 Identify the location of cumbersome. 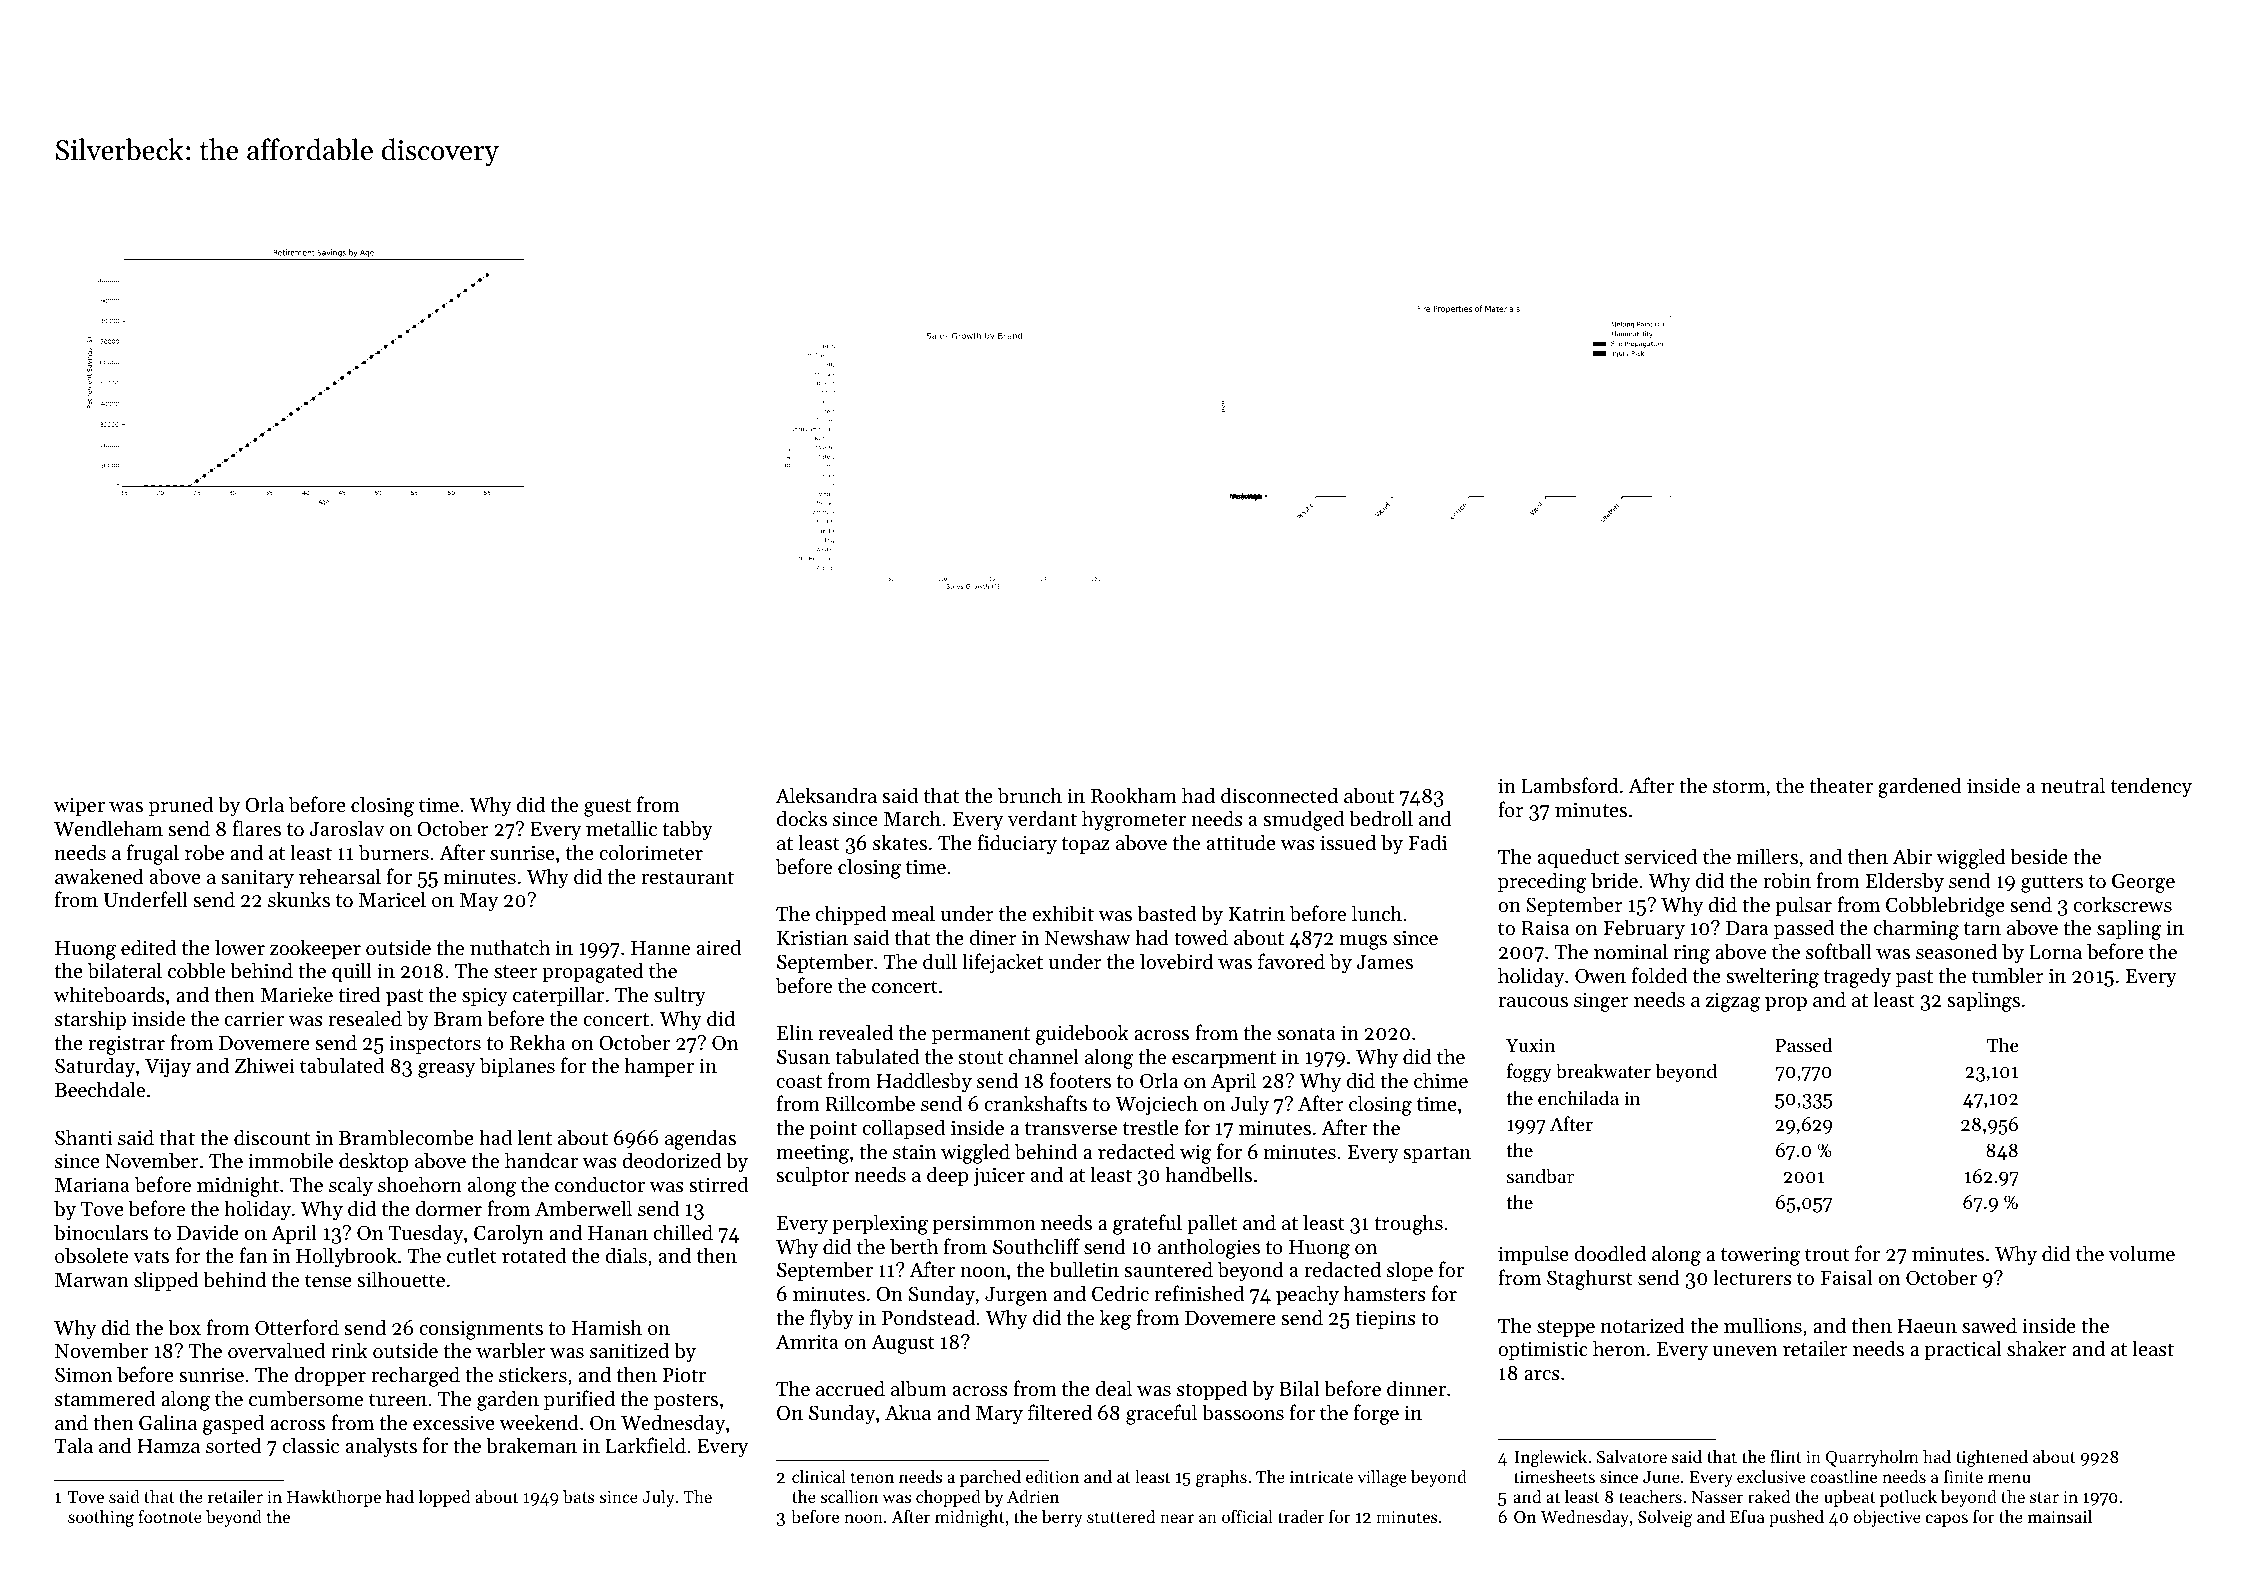
(306, 1398).
